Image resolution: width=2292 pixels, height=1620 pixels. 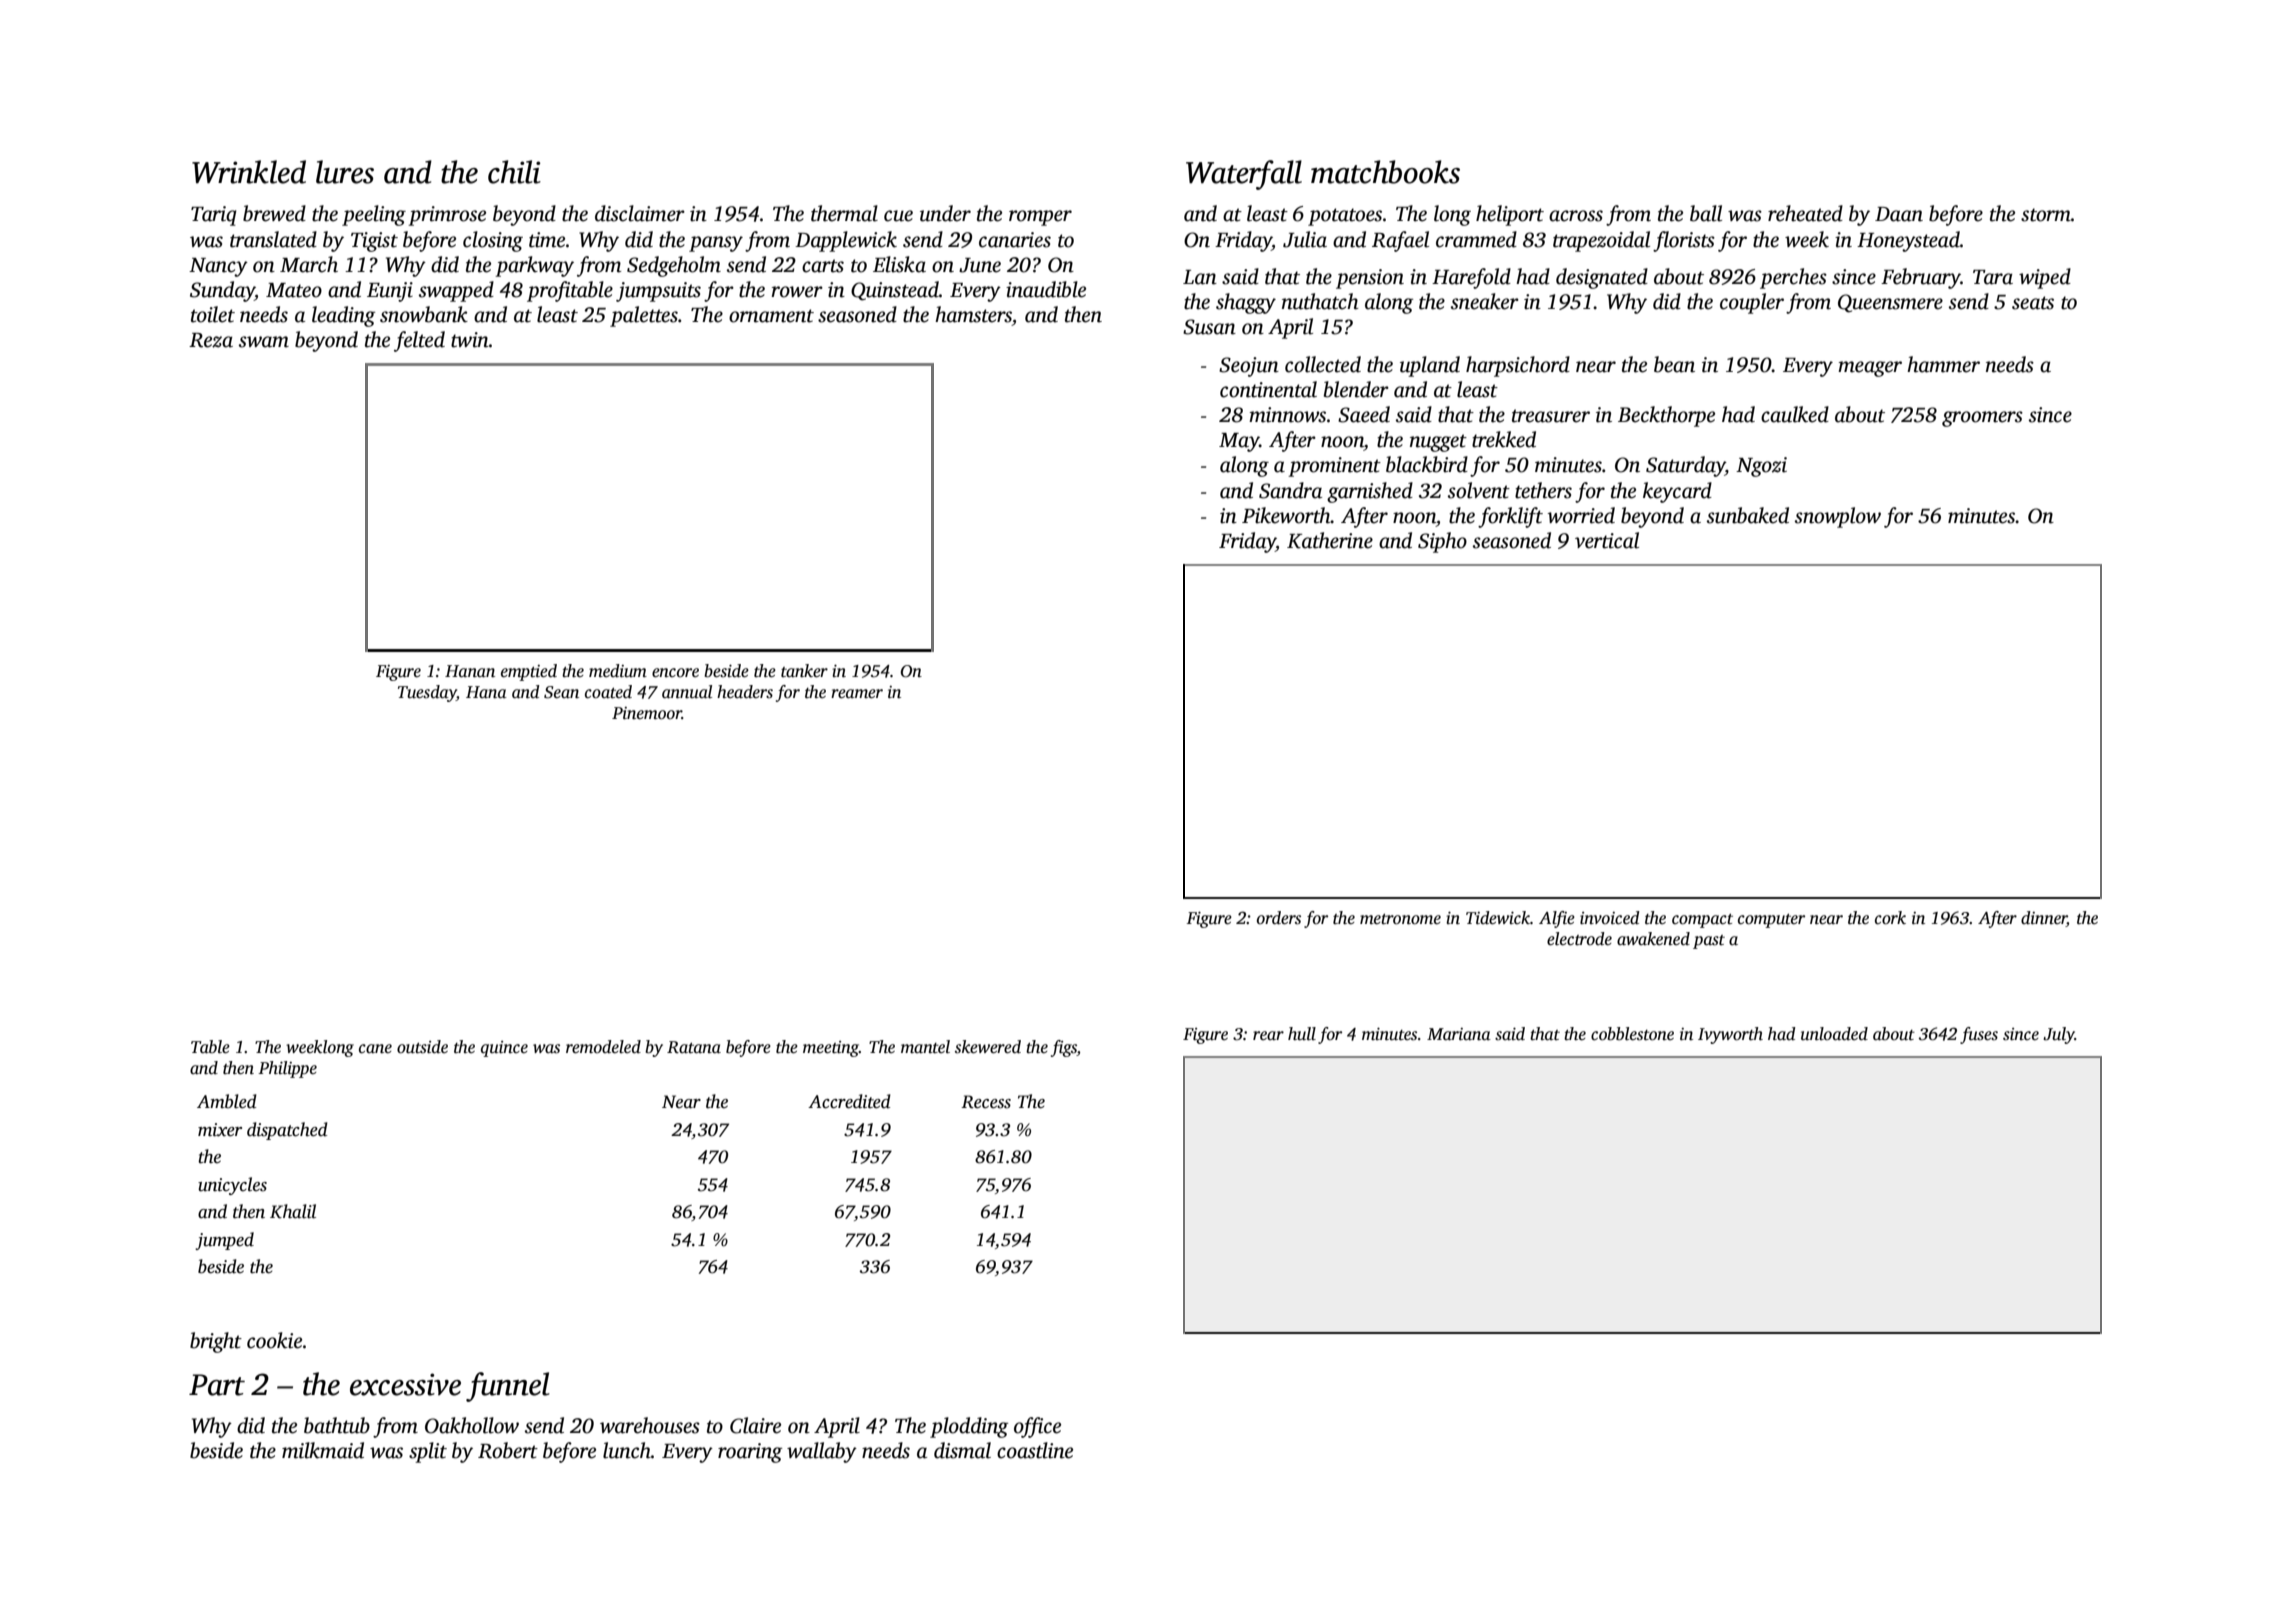 I want to click on office, so click(x=1037, y=1427).
